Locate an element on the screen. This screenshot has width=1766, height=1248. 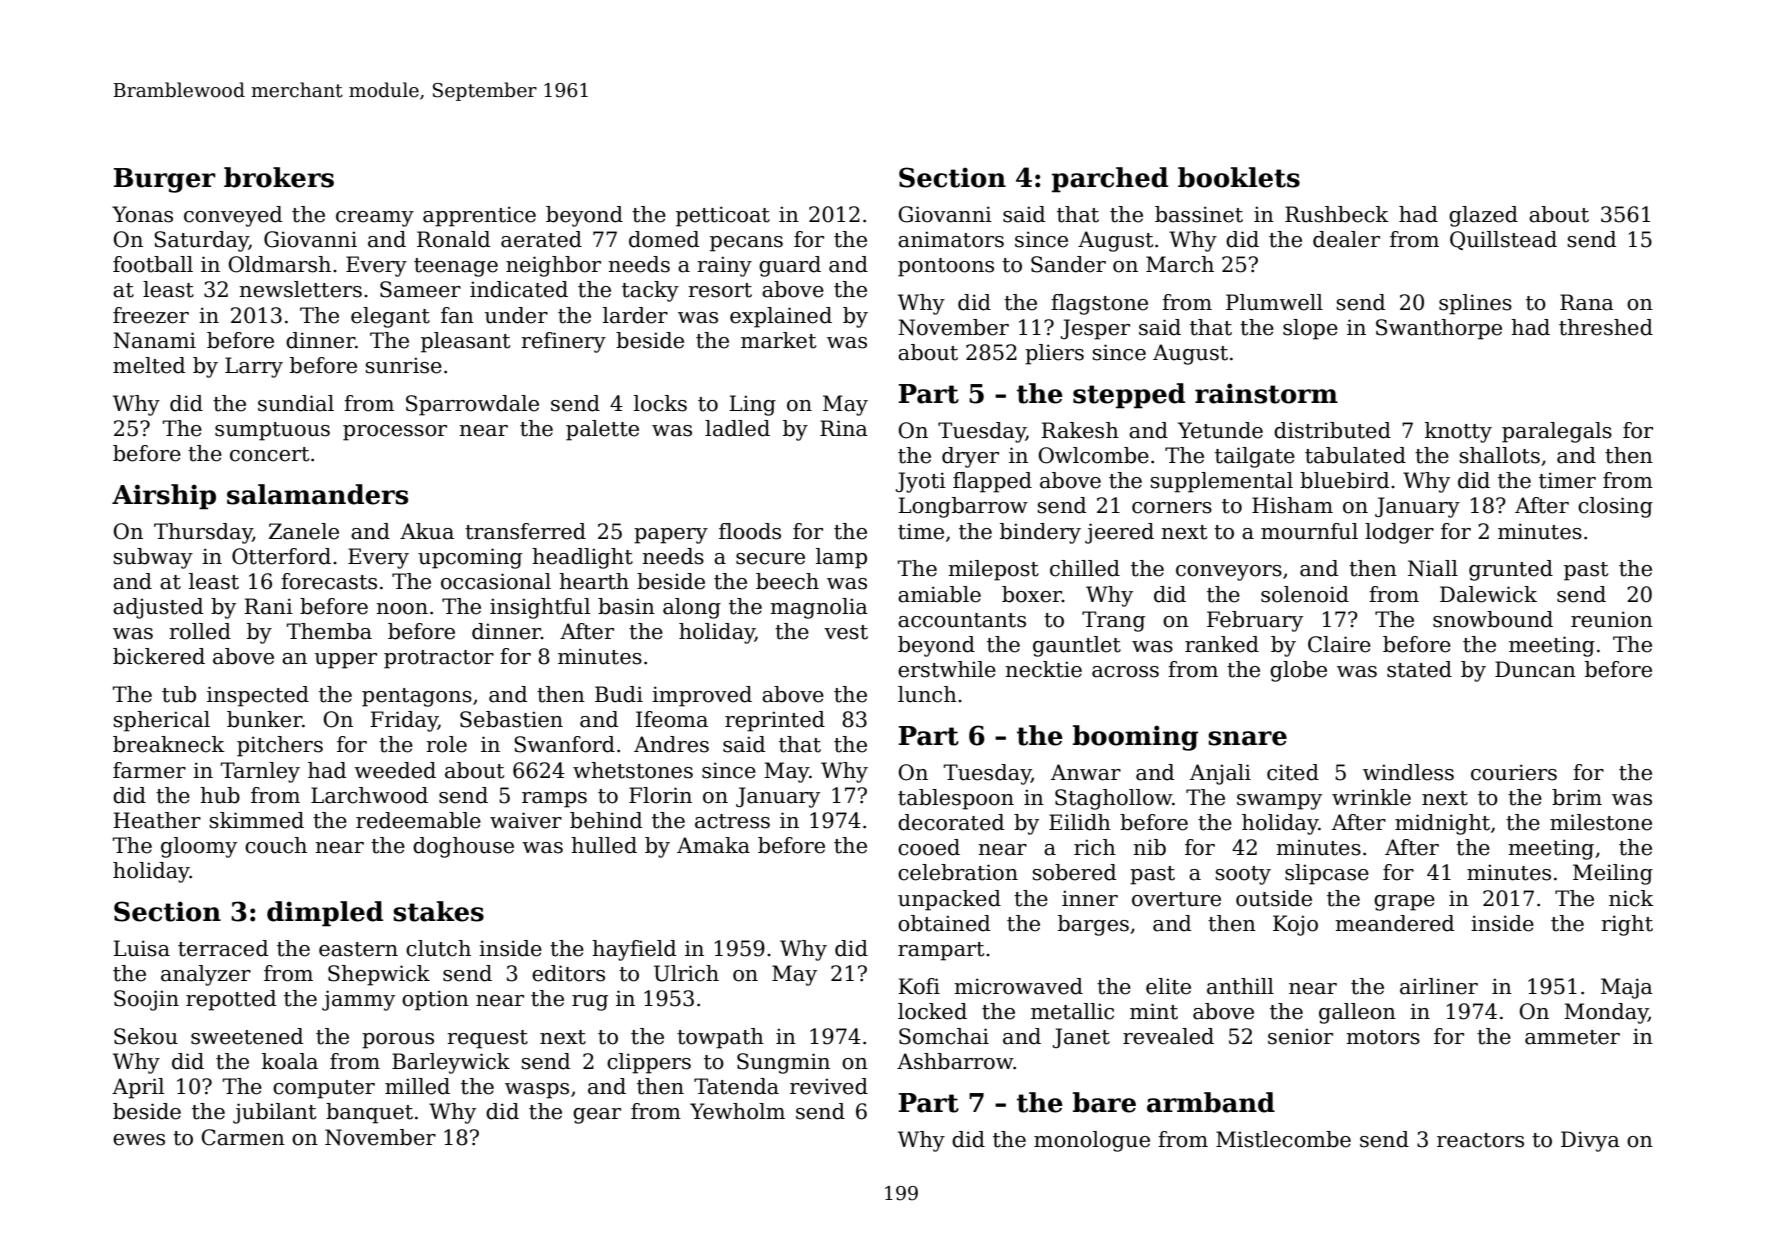
closing is located at coordinates (1615, 507).
